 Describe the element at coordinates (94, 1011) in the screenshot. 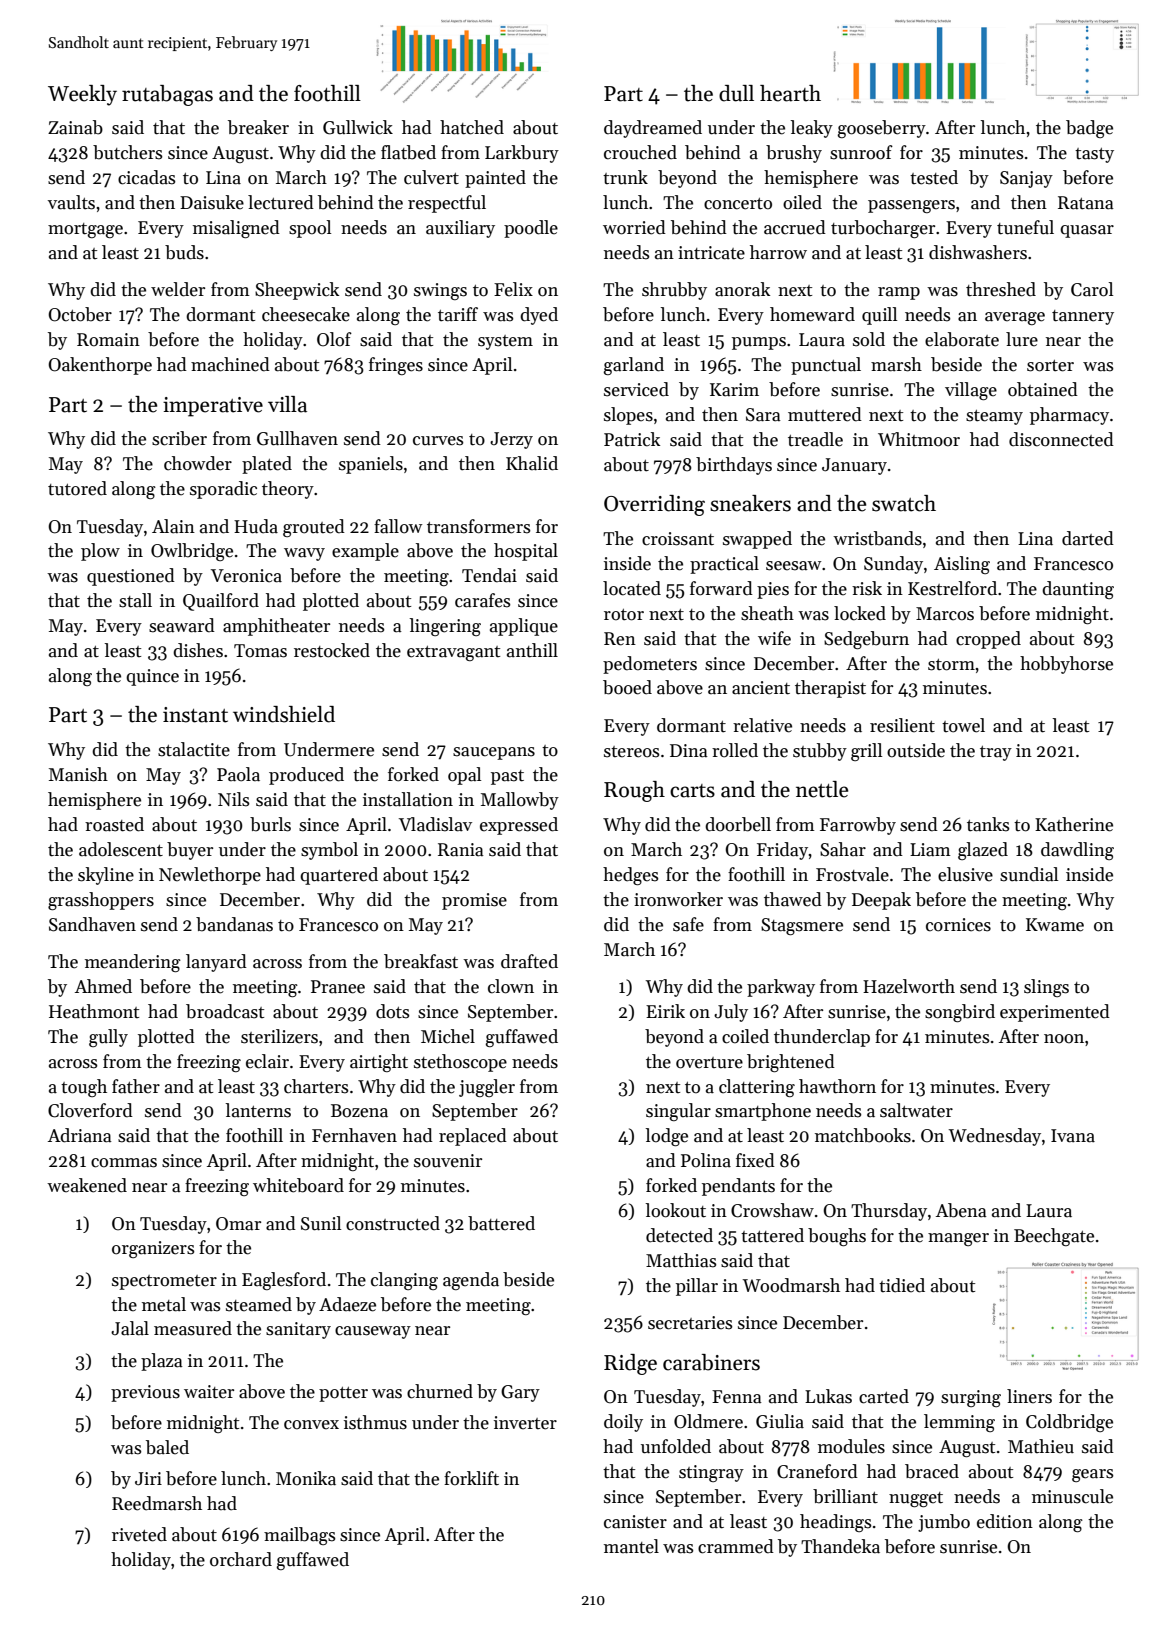

I see `Heathmont` at that location.
